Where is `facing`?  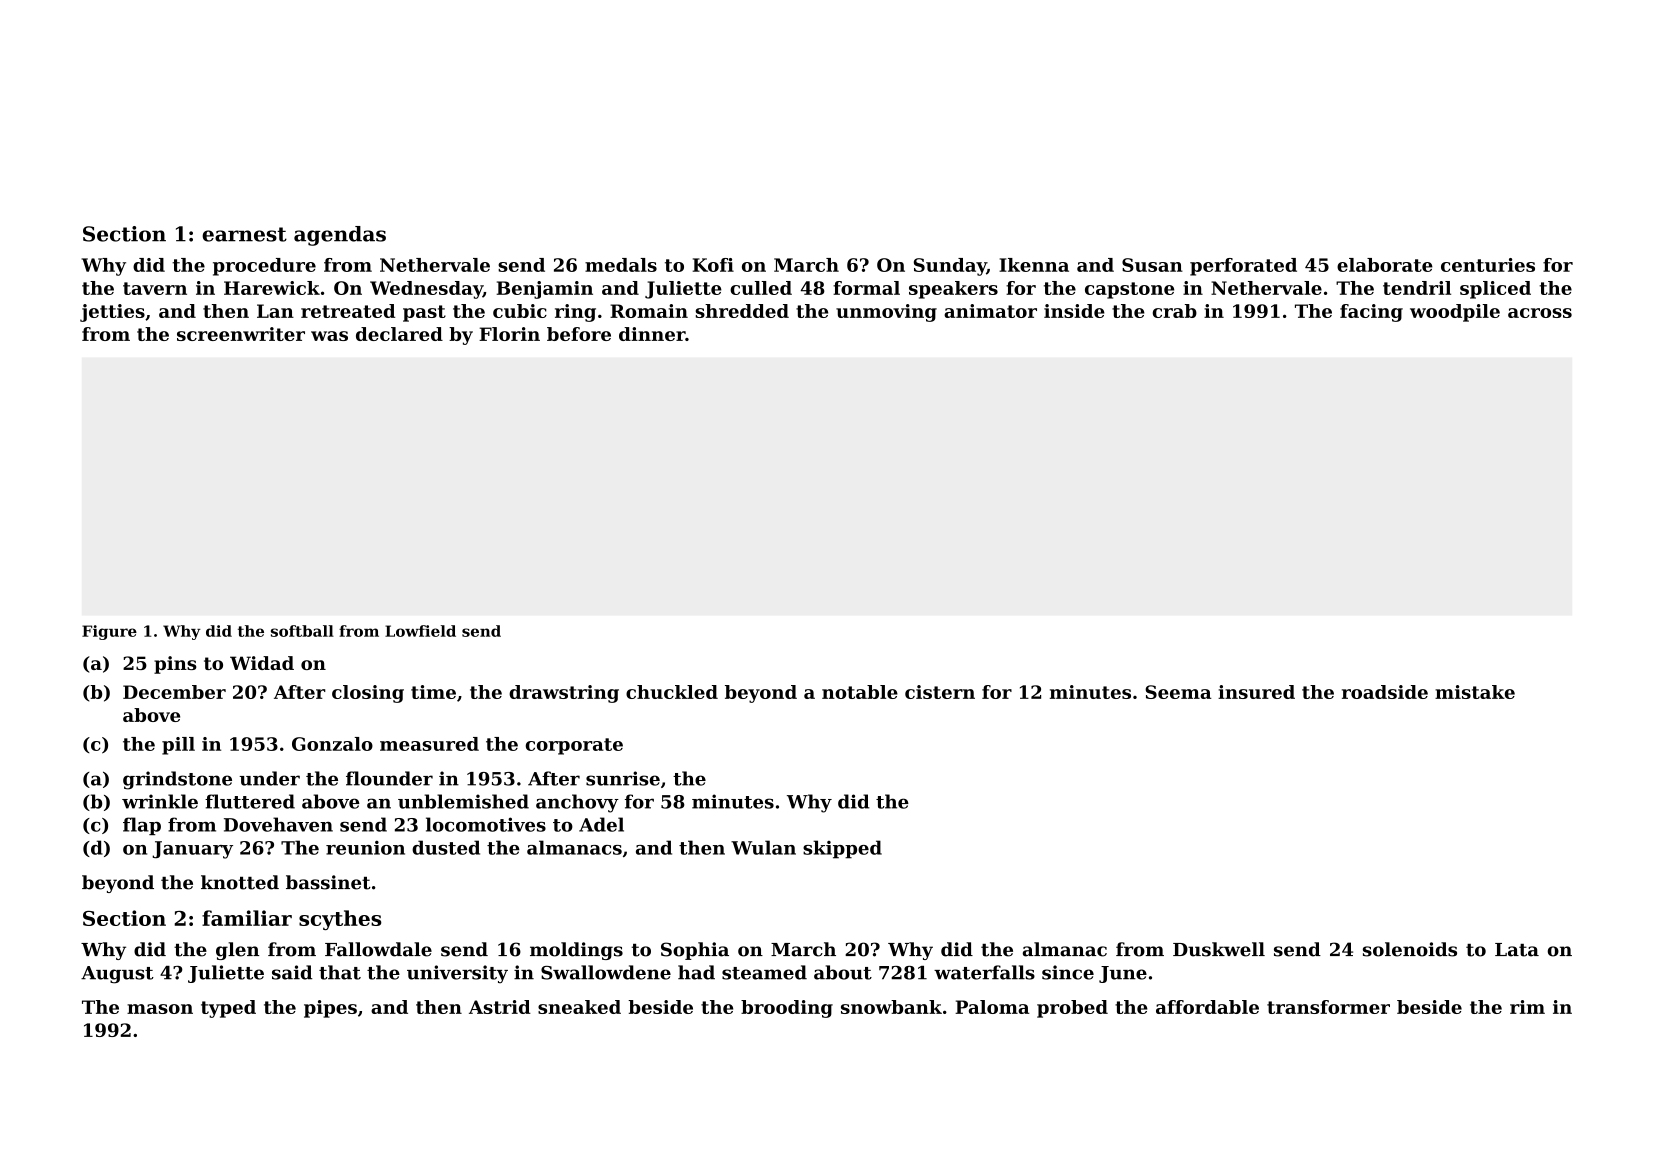 facing is located at coordinates (1371, 313).
